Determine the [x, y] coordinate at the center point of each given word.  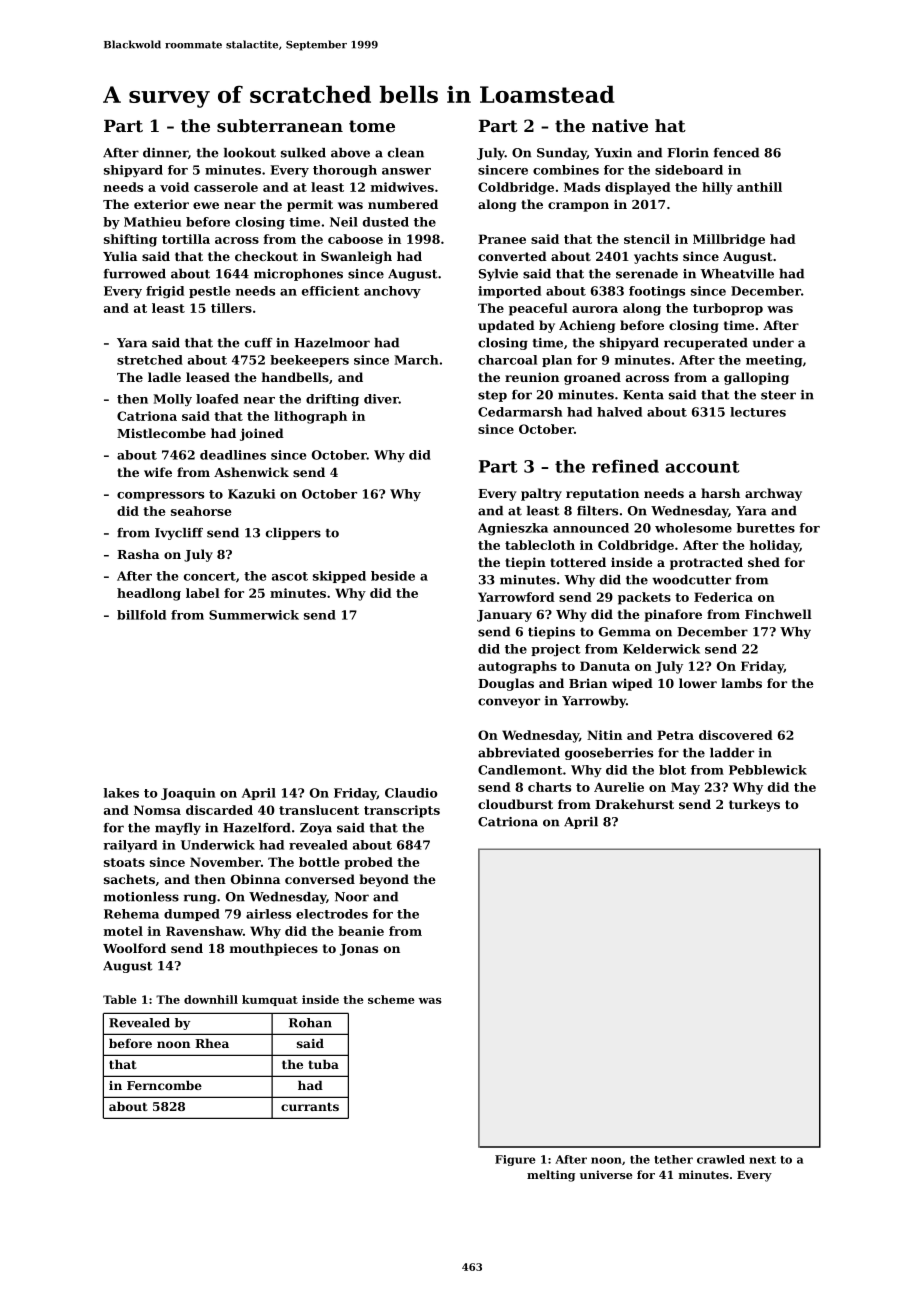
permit [310, 205]
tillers [231, 308]
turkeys [754, 805]
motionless [141, 897]
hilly [717, 188]
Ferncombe [164, 1085]
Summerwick [254, 615]
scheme [391, 999]
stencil [647, 239]
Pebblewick [768, 770]
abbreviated [519, 753]
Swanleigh [356, 257]
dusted [386, 222]
